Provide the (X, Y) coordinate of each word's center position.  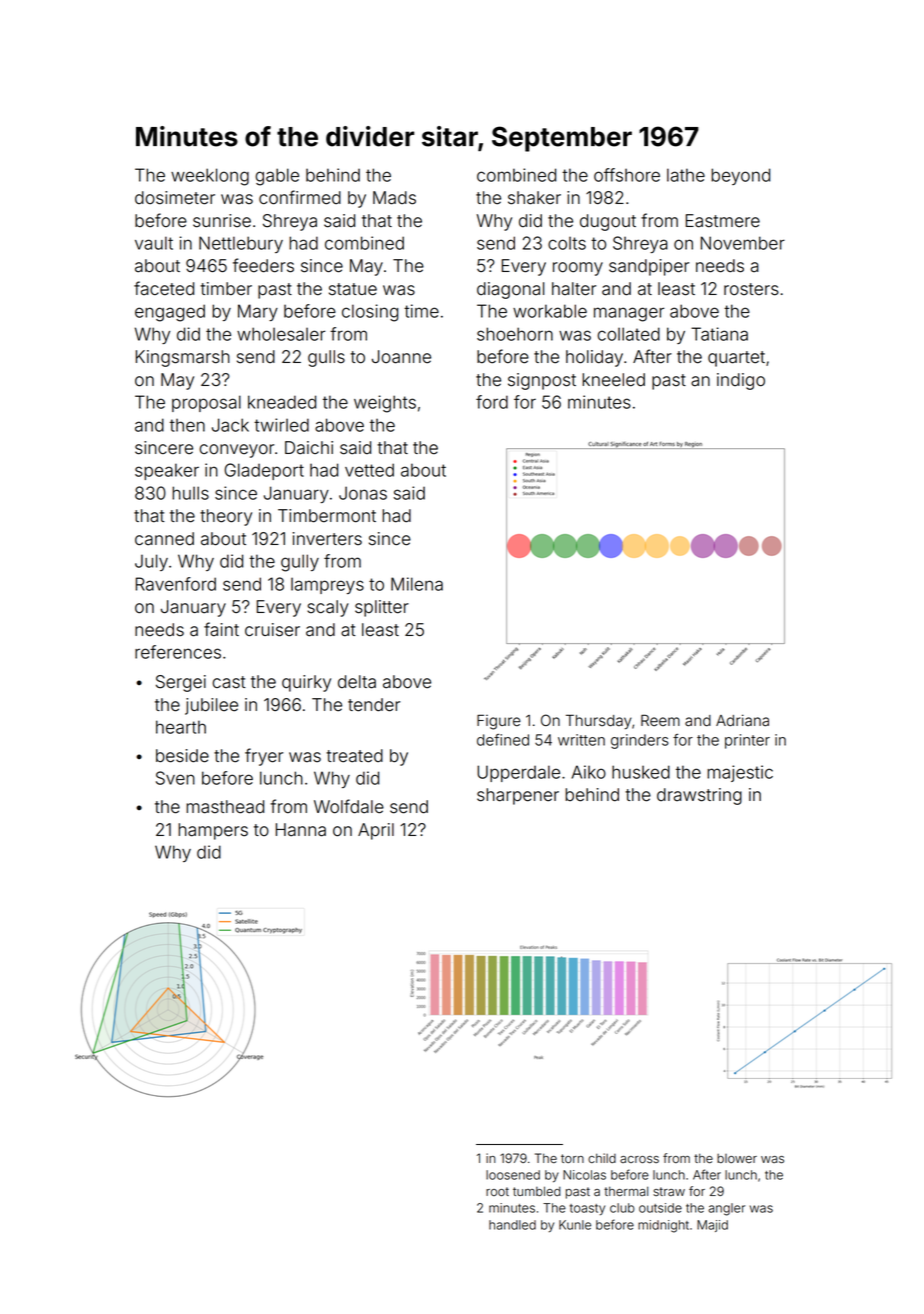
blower (737, 1158)
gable (277, 177)
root (497, 1191)
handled (512, 1225)
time (421, 311)
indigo (741, 381)
